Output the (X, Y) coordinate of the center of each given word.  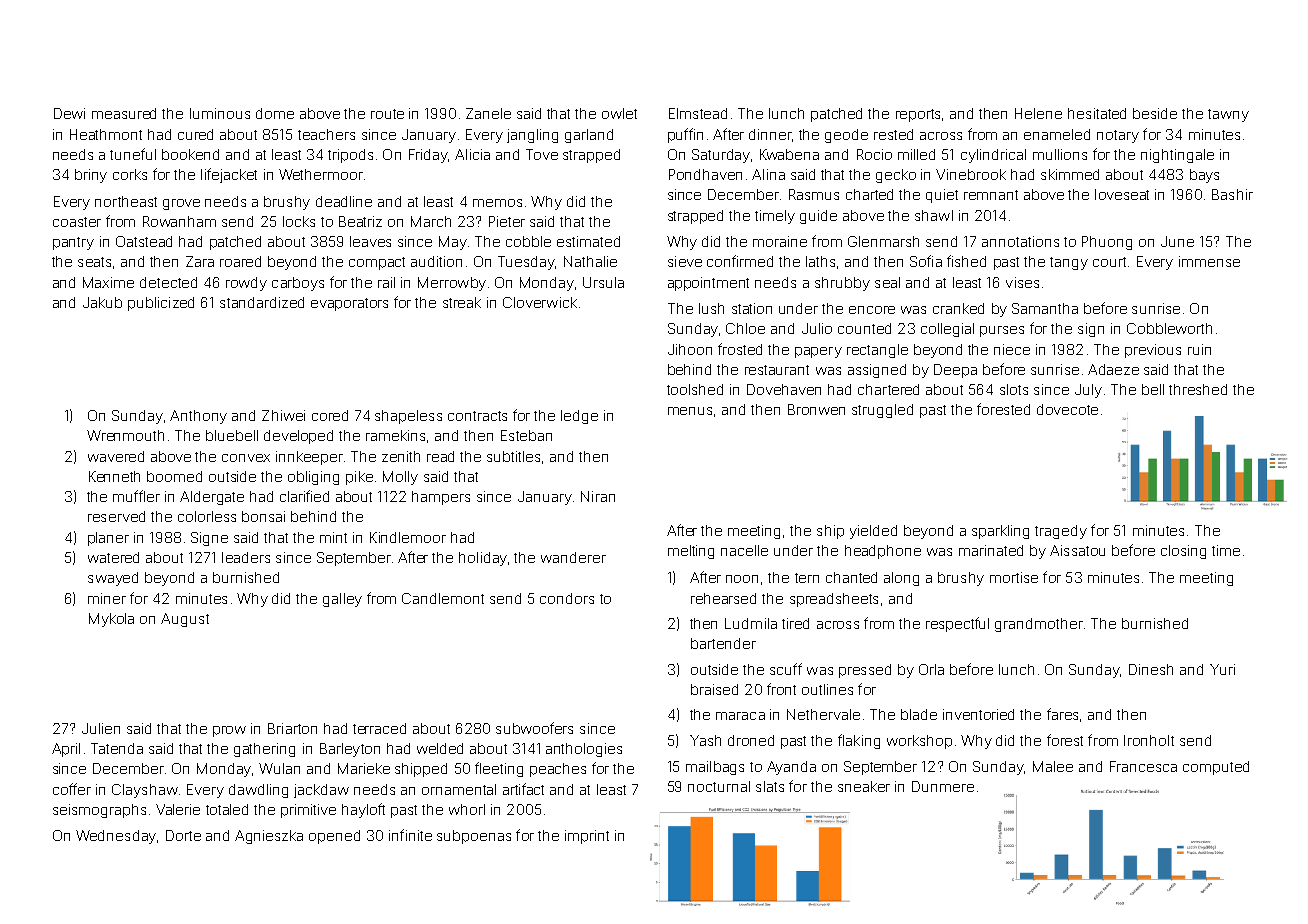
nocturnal (719, 786)
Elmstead (698, 113)
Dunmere (943, 786)
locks (299, 221)
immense (1209, 261)
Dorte (183, 835)
